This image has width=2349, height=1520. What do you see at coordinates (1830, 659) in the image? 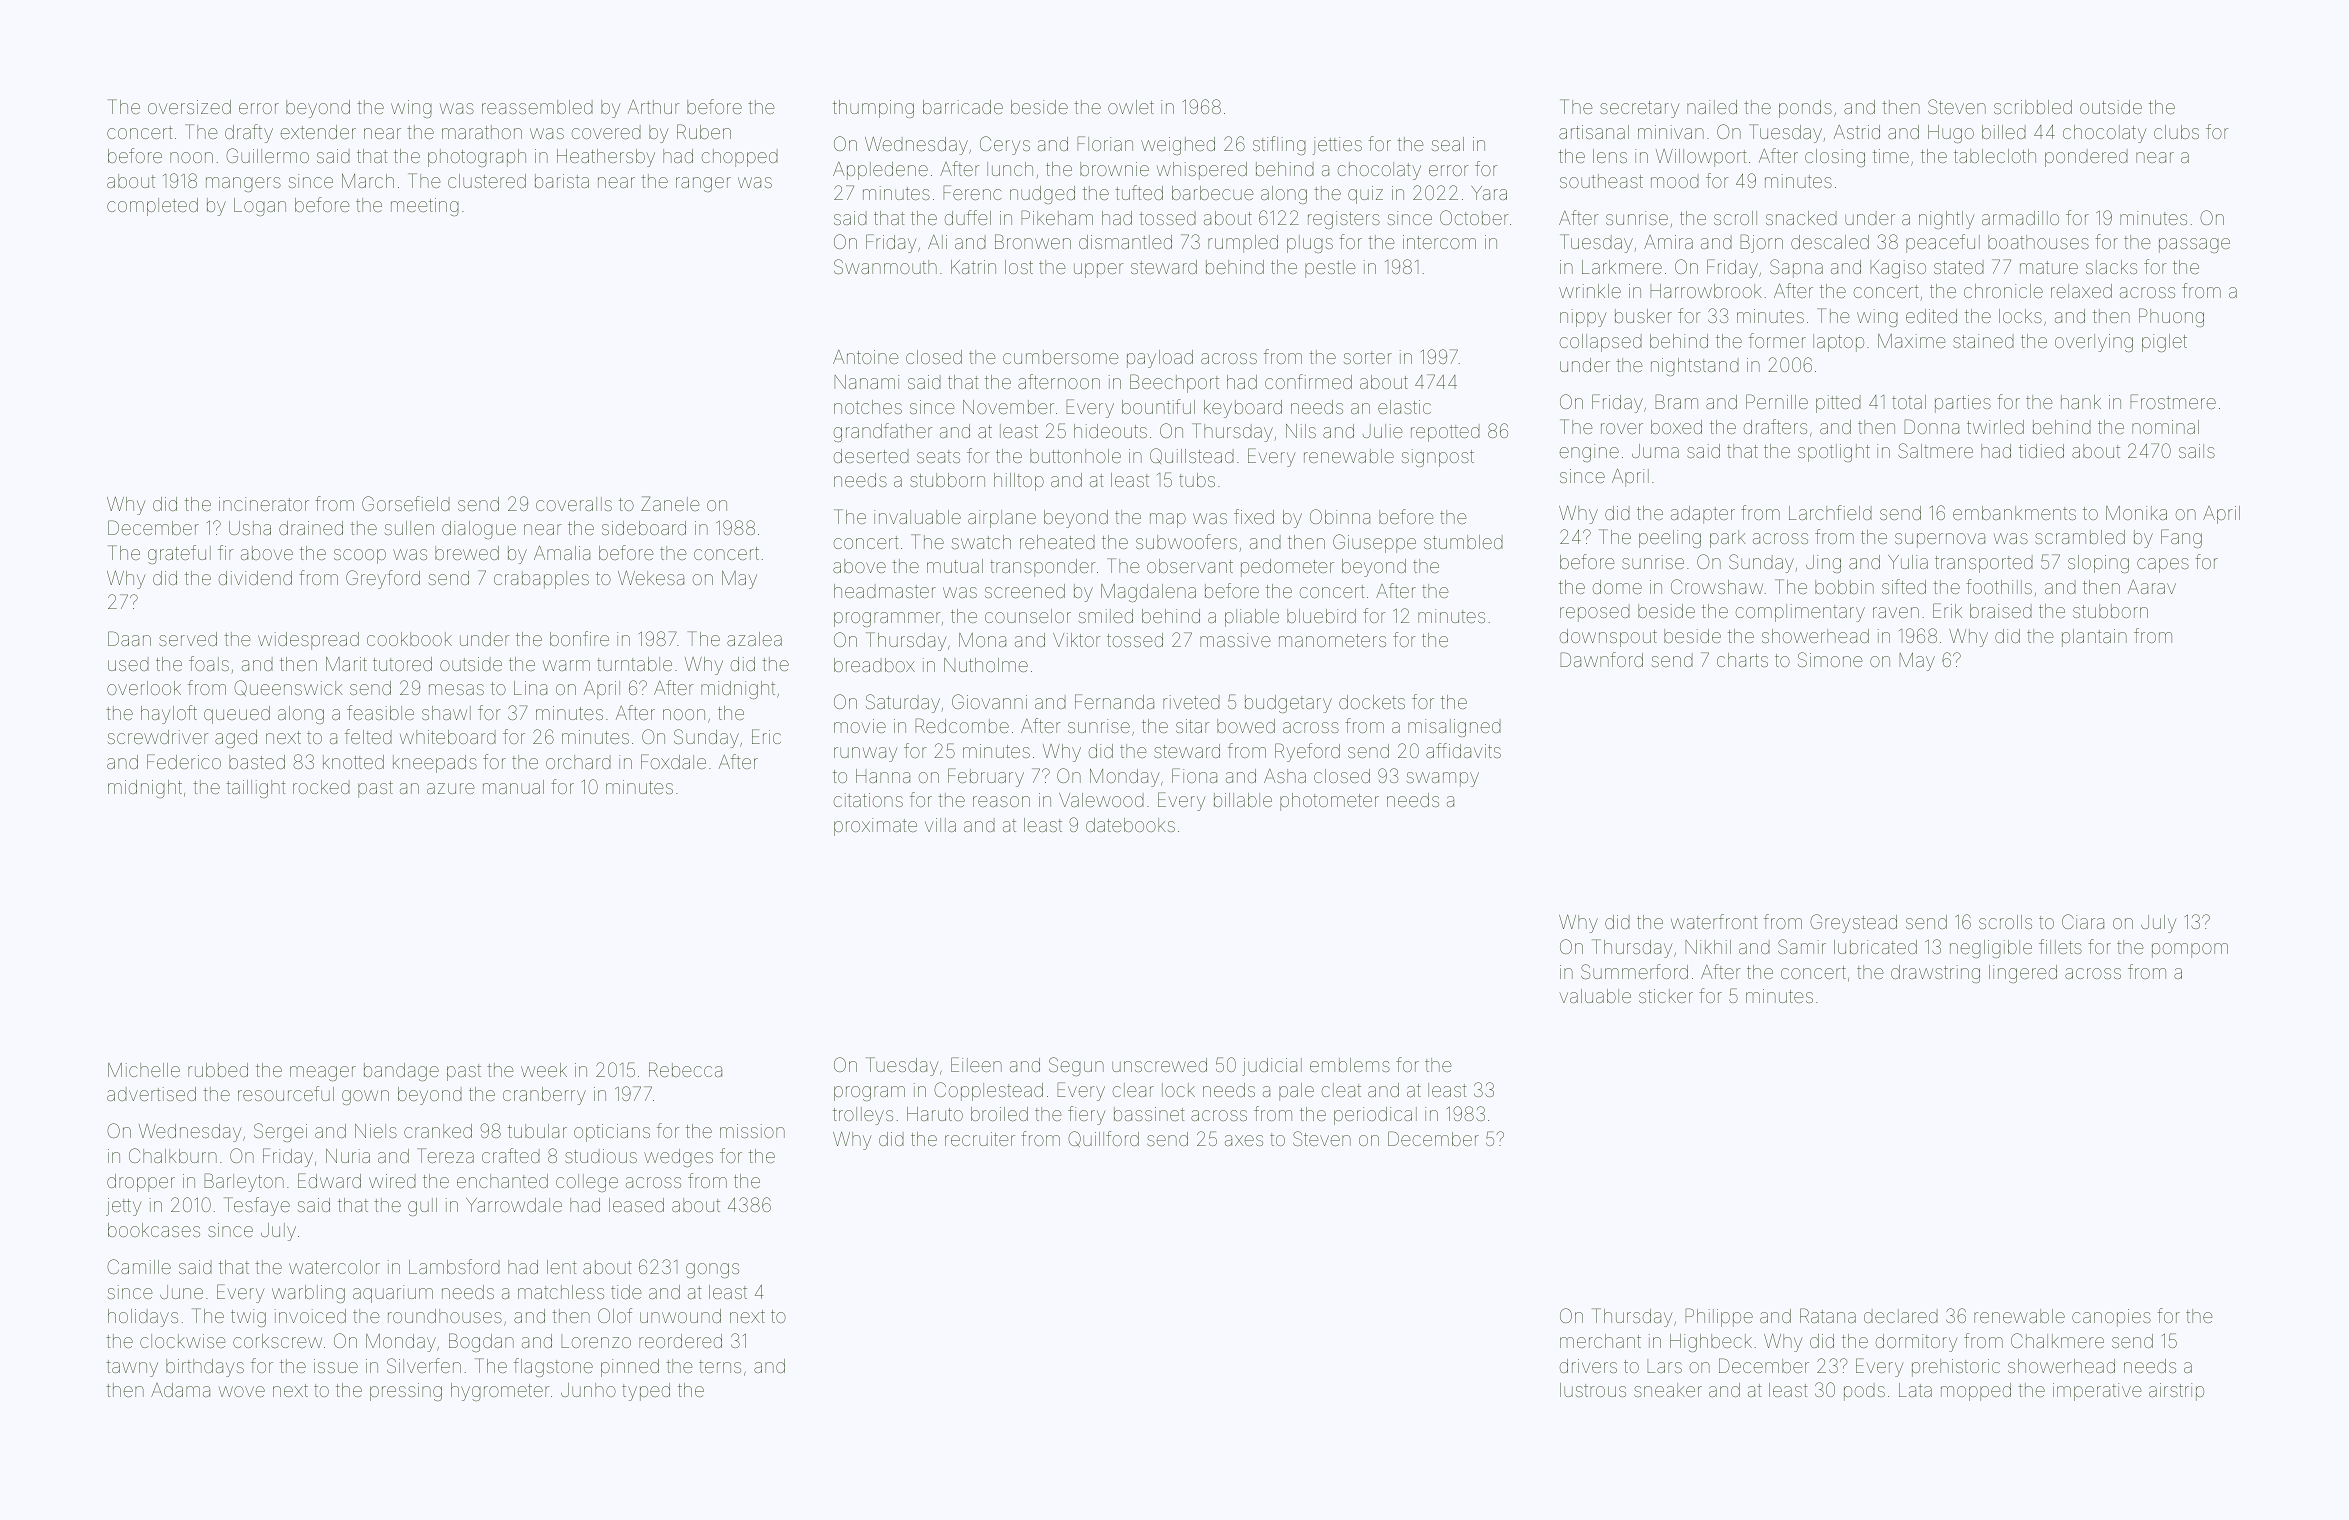
I see `Simone` at bounding box center [1830, 659].
